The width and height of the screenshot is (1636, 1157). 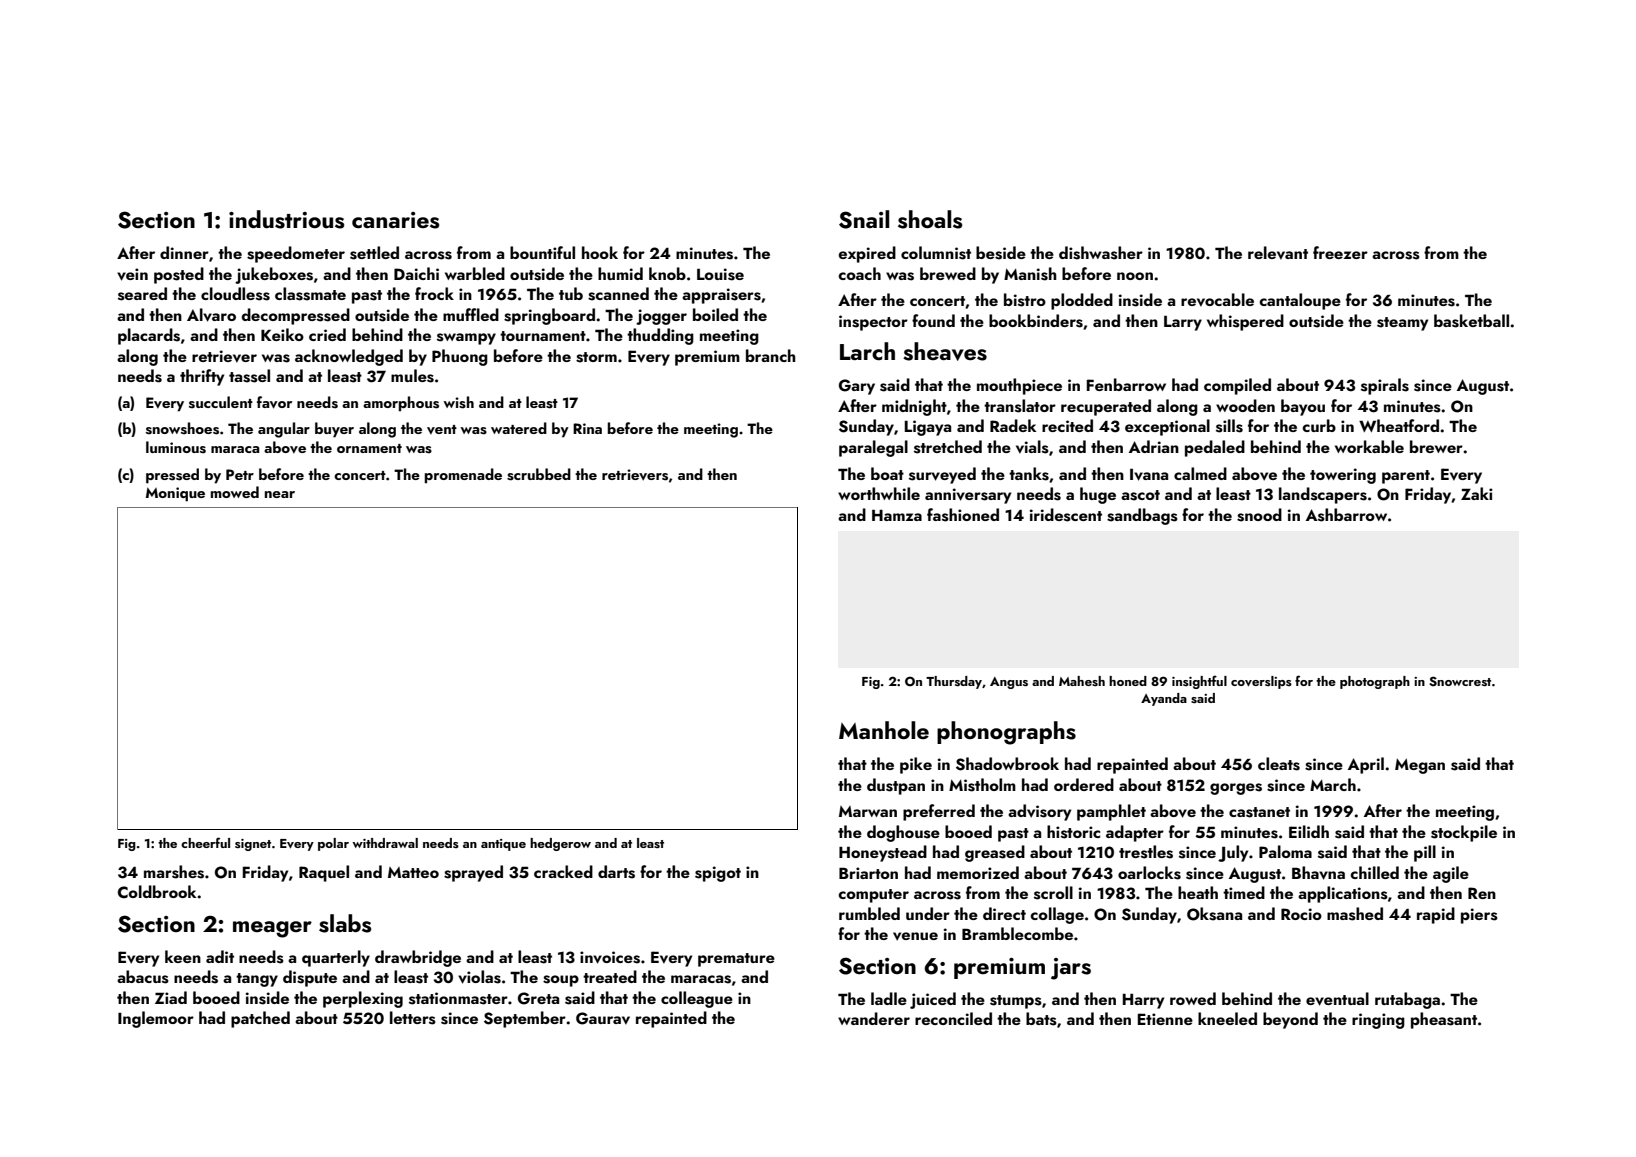 What do you see at coordinates (1001, 253) in the screenshot?
I see `beside` at bounding box center [1001, 253].
